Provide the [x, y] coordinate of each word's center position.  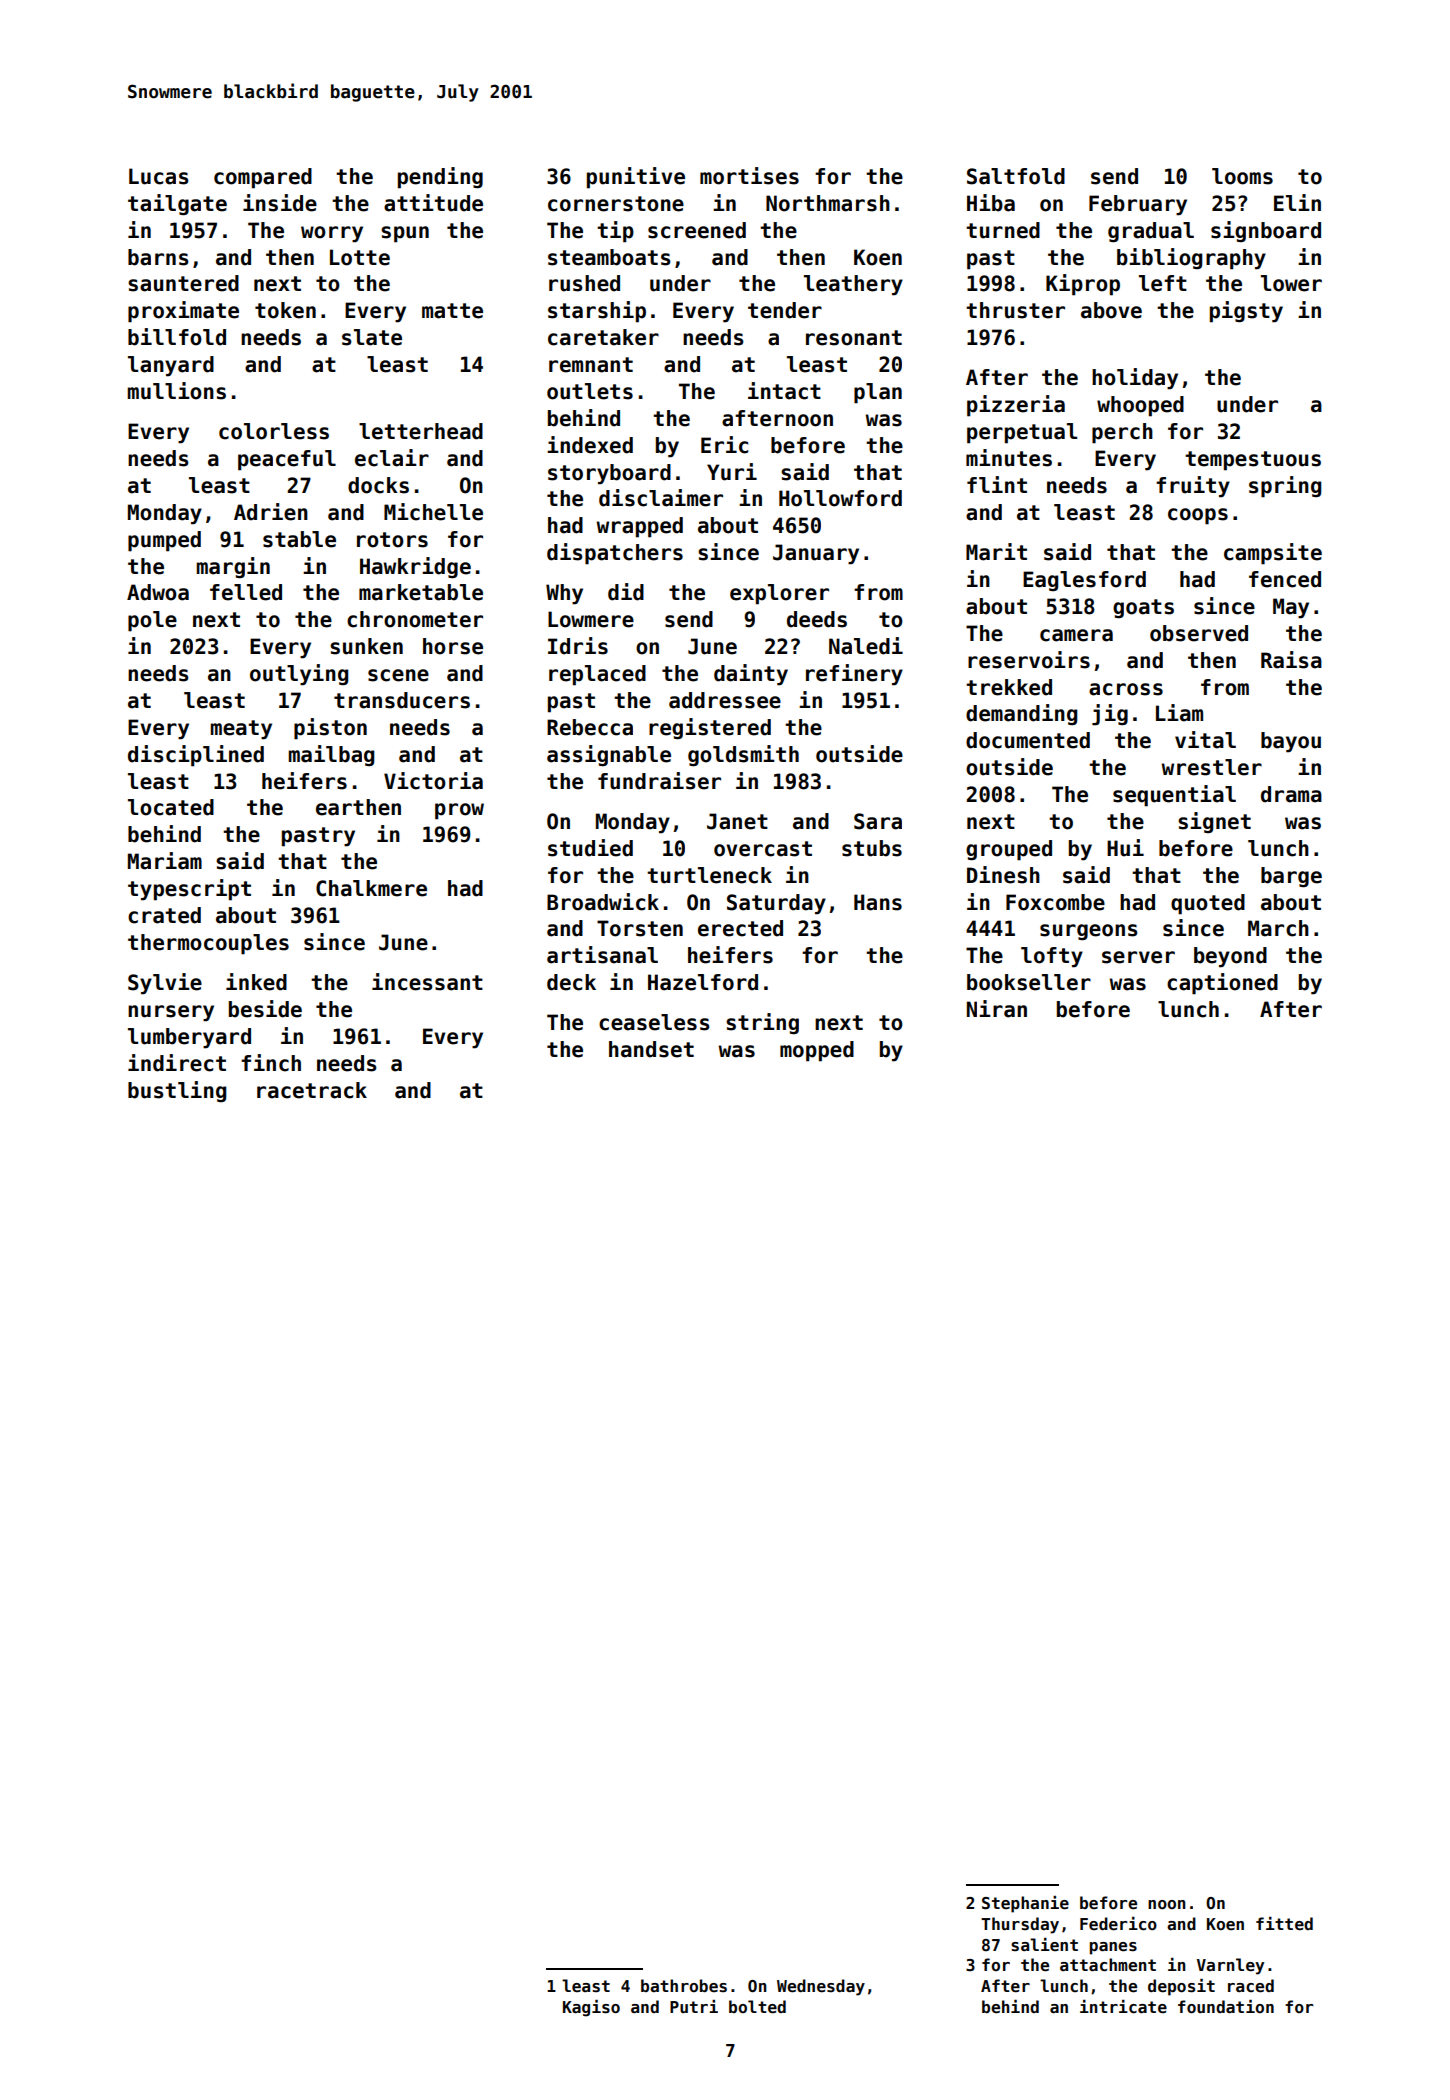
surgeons [1089, 932]
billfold [177, 337]
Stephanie [1025, 1904]
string [762, 1023]
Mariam [165, 861]
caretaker [603, 337]
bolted [757, 2007]
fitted [1284, 1924]
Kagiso [591, 2008]
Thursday [1020, 1925]
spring [1285, 487]
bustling [177, 1091]
